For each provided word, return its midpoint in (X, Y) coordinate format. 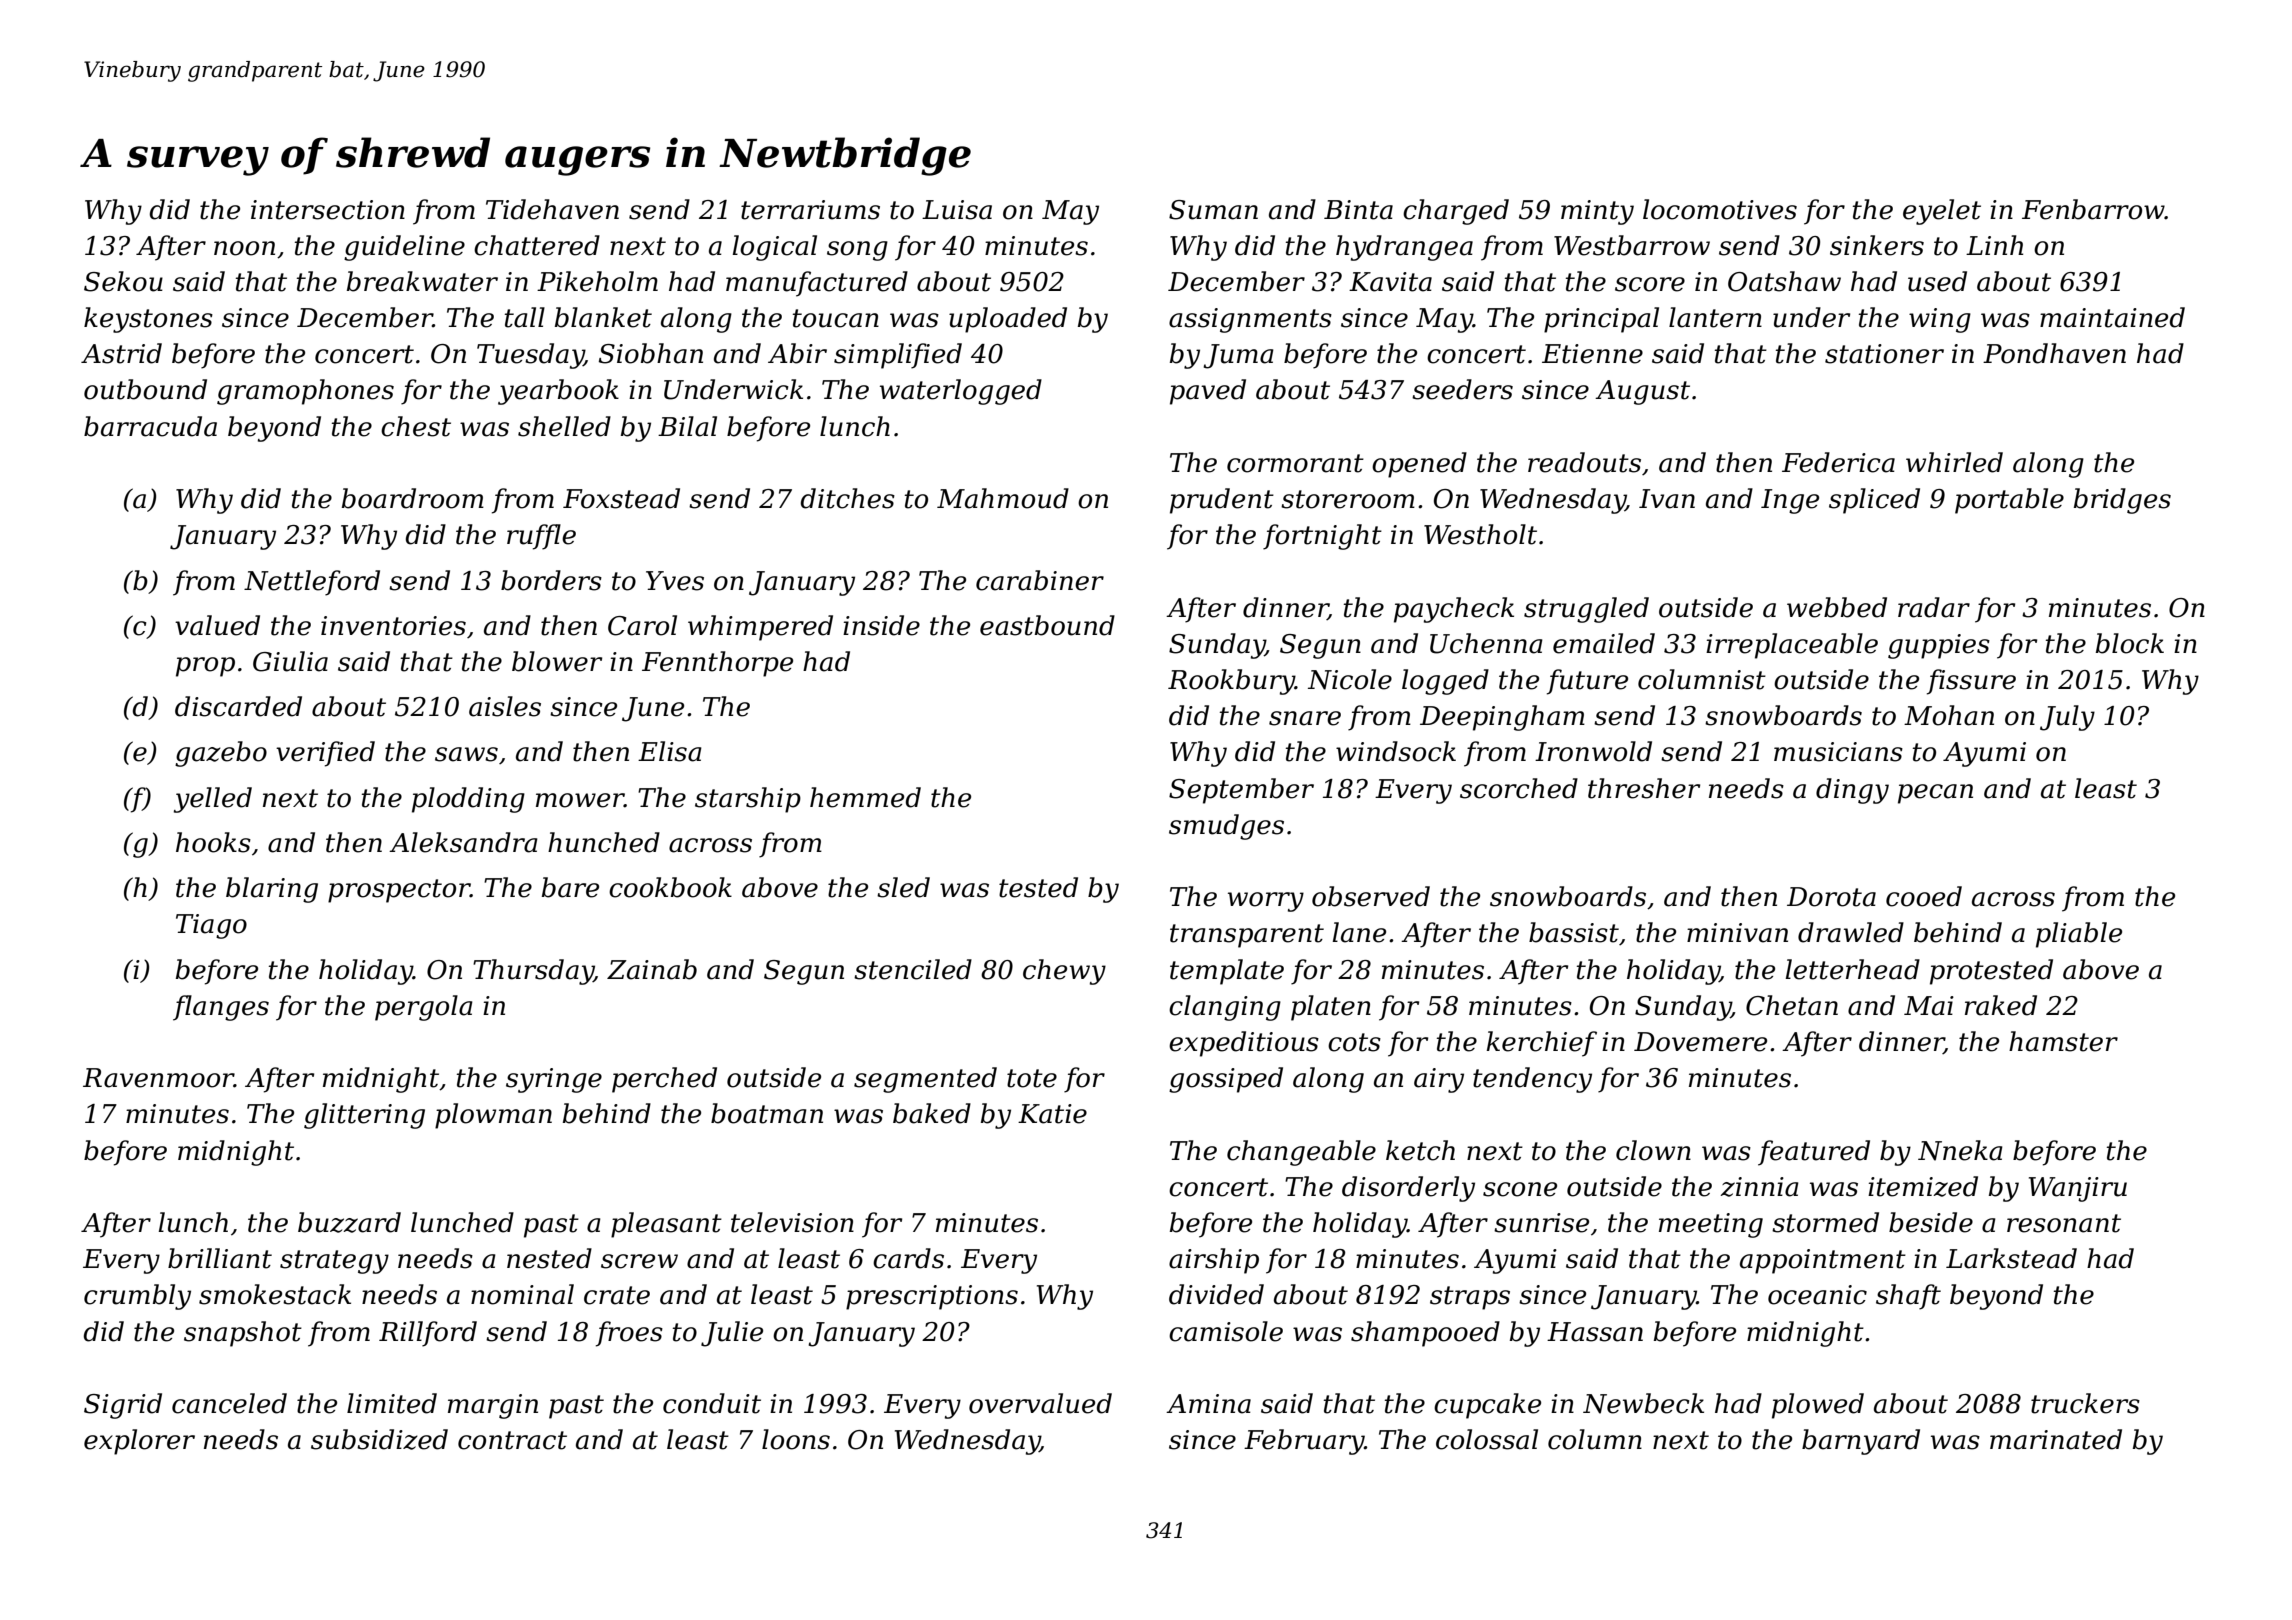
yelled (213, 800)
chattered (537, 245)
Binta (1358, 210)
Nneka (1960, 1150)
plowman (493, 1116)
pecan (1935, 794)
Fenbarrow (2093, 209)
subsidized (379, 1439)
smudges (1226, 827)
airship (1214, 1261)
